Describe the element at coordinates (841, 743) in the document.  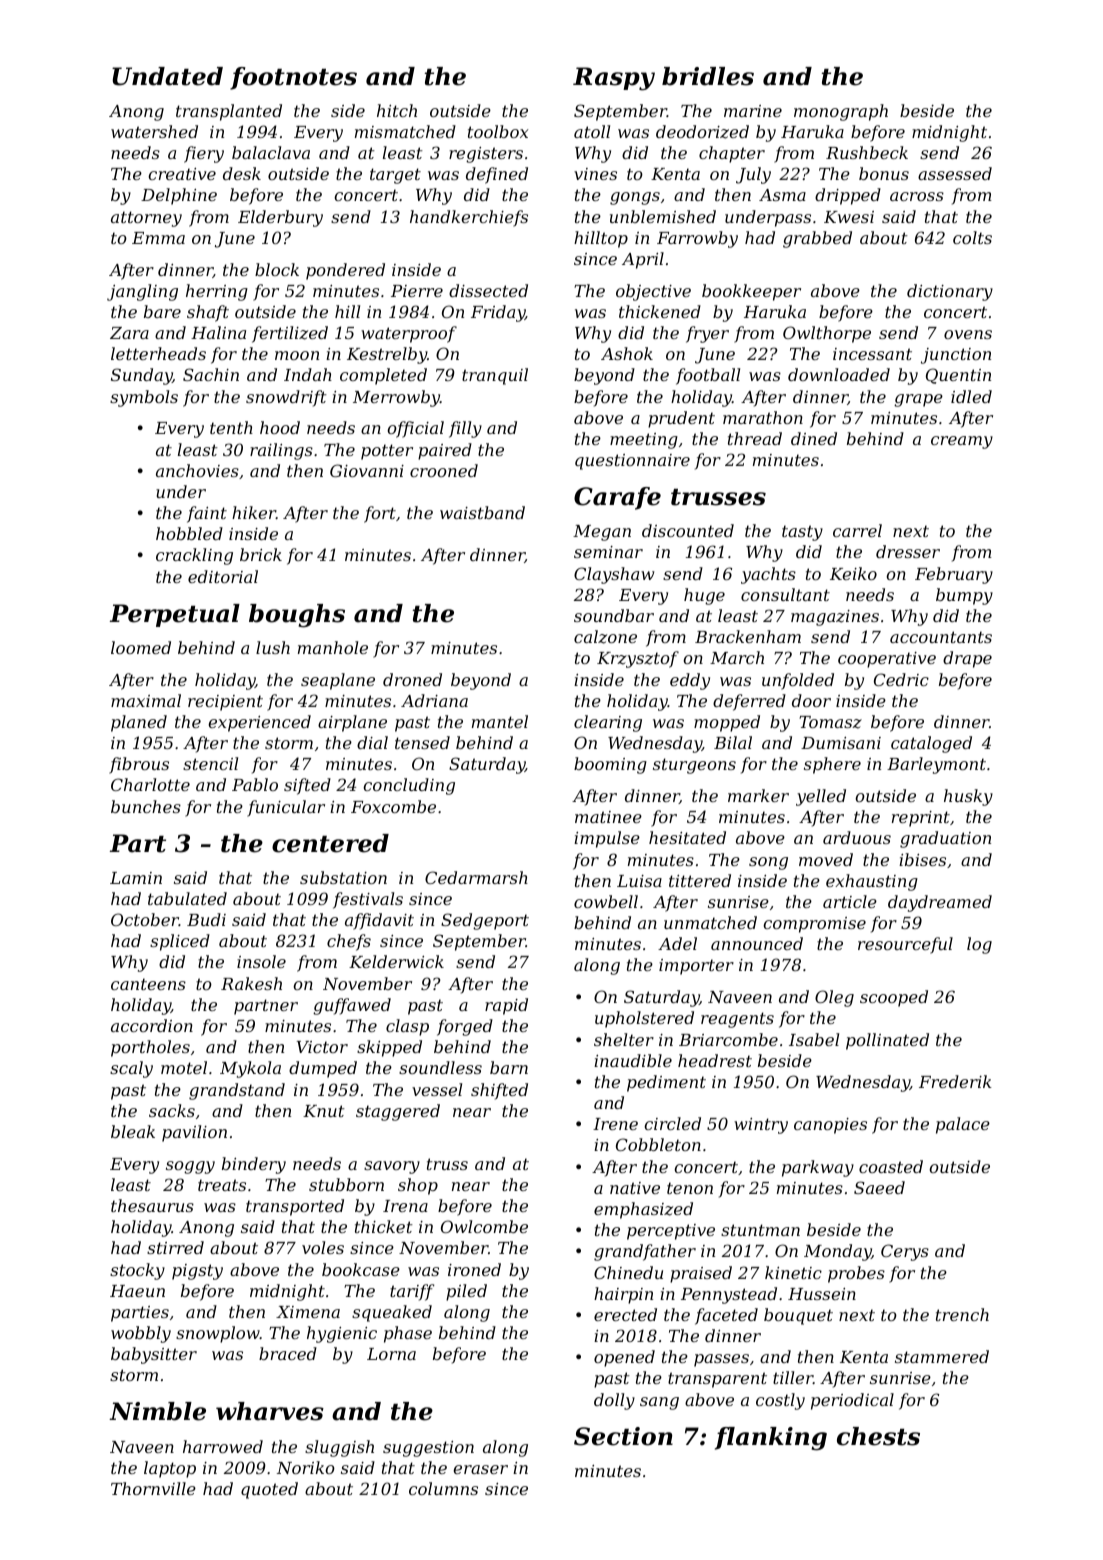
I see `Dumisani` at that location.
